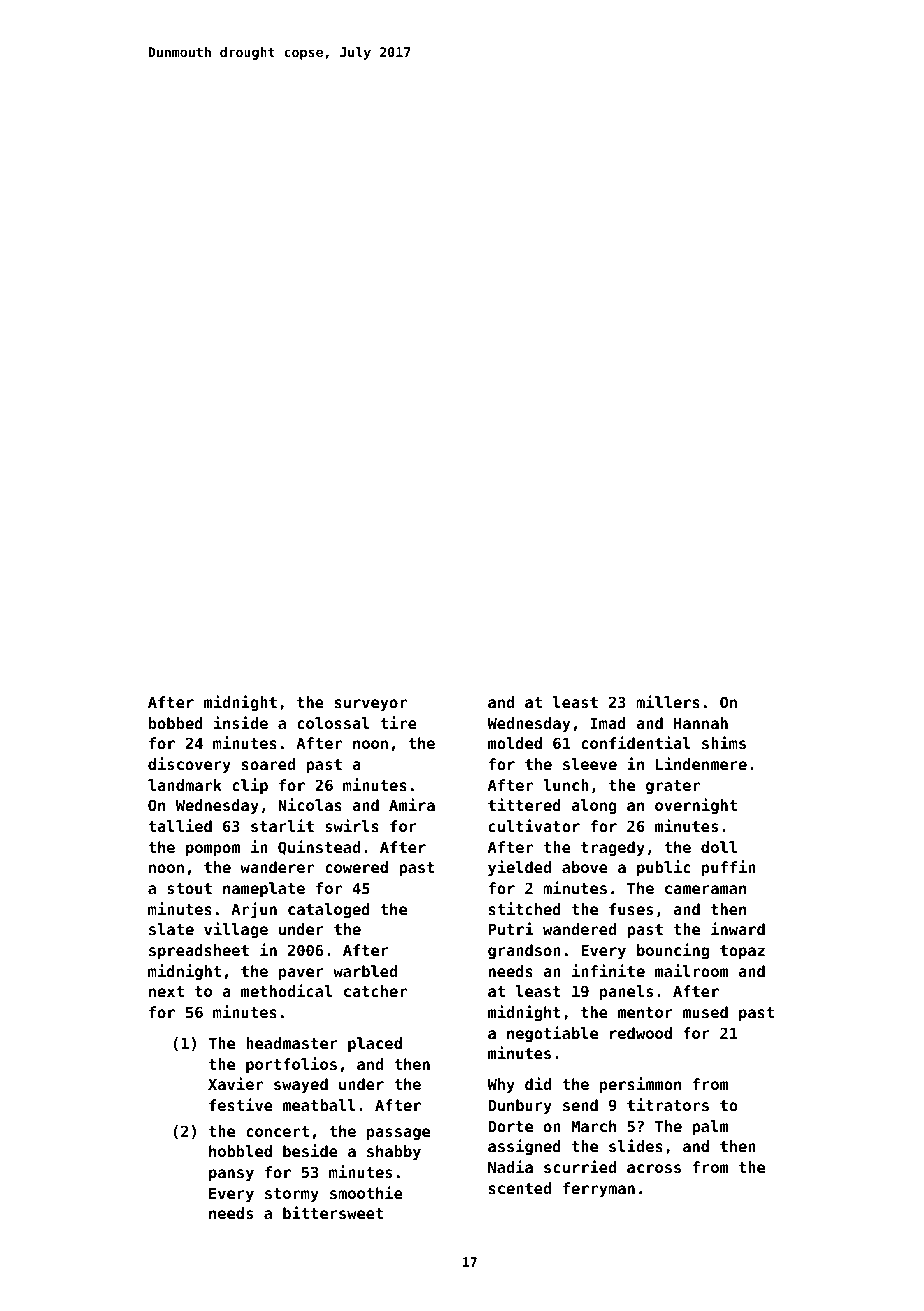 This image has width=924, height=1311. Describe the element at coordinates (365, 971) in the image. I see `warbled` at that location.
